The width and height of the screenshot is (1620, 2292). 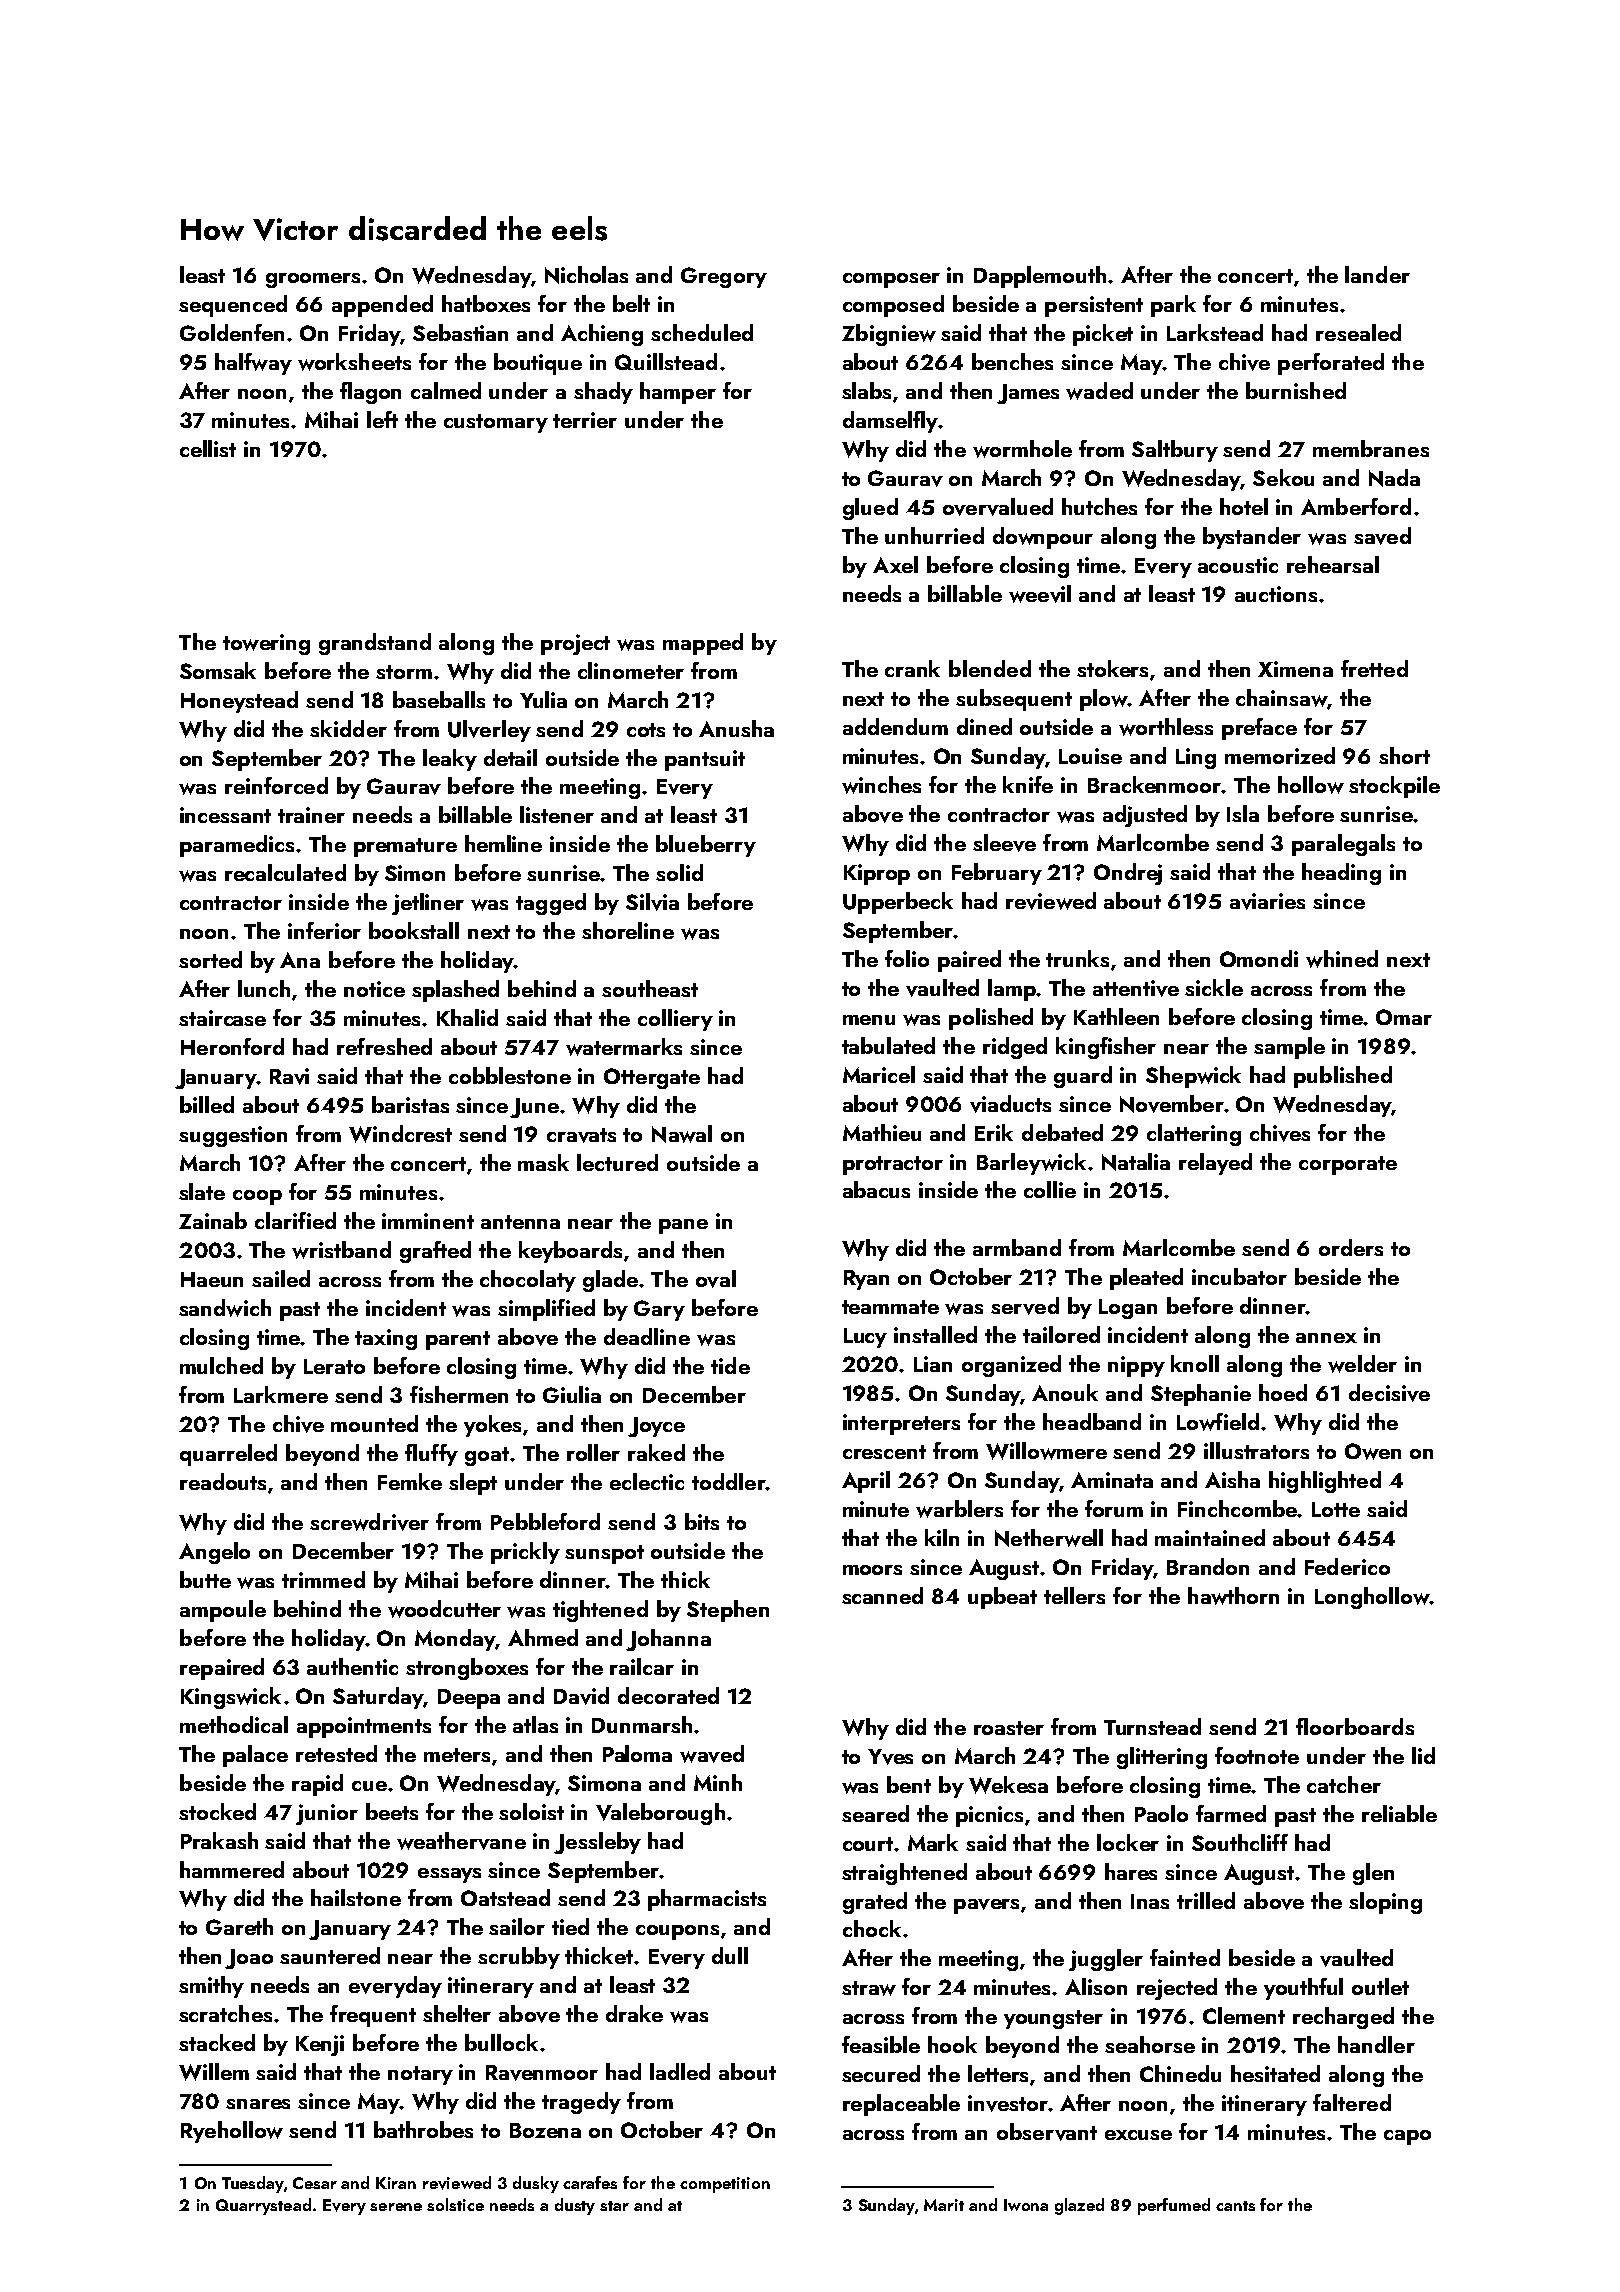 What do you see at coordinates (449, 1875) in the screenshot?
I see `essays` at bounding box center [449, 1875].
